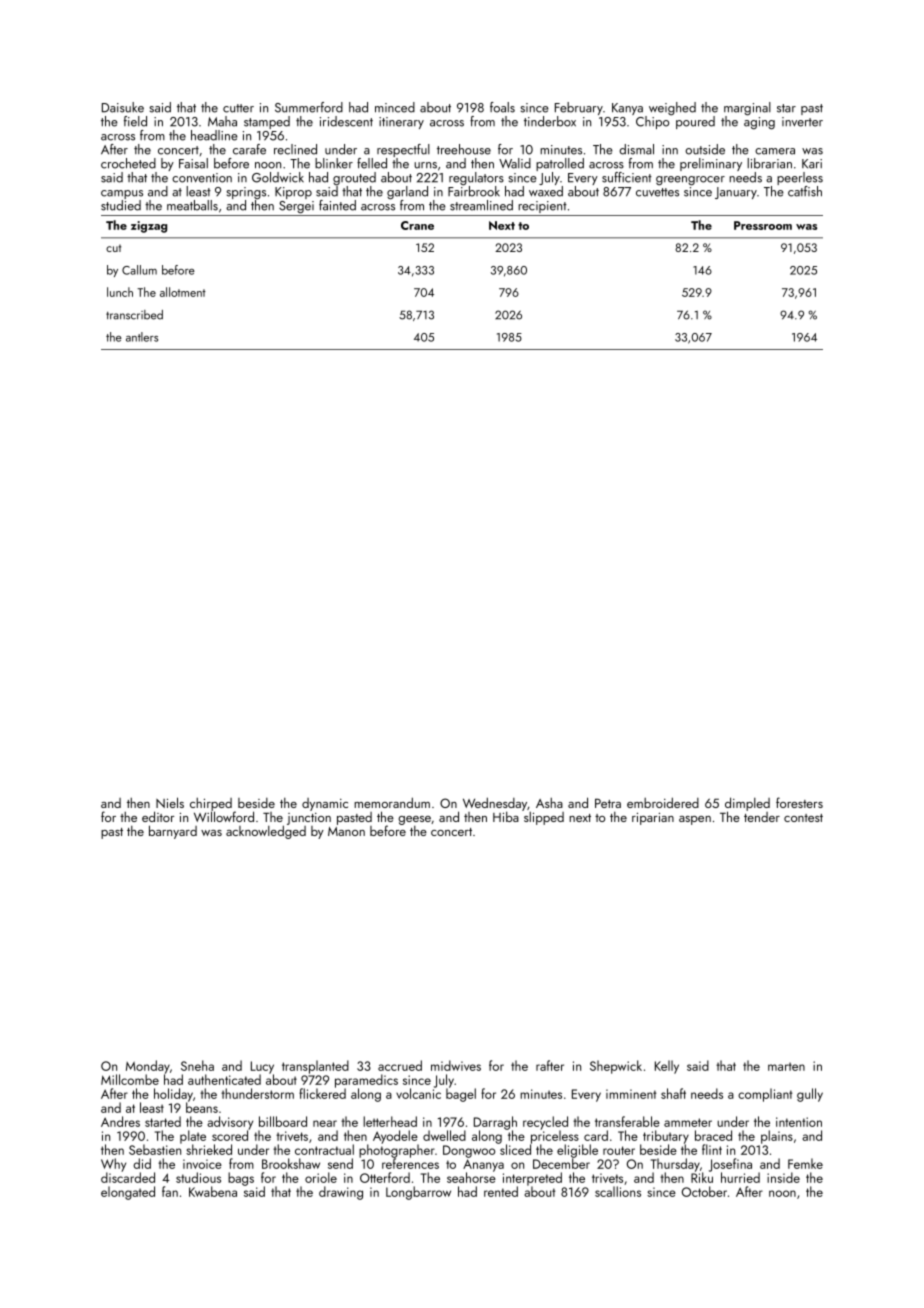  What do you see at coordinates (652, 122) in the document?
I see `Chipo` at bounding box center [652, 122].
